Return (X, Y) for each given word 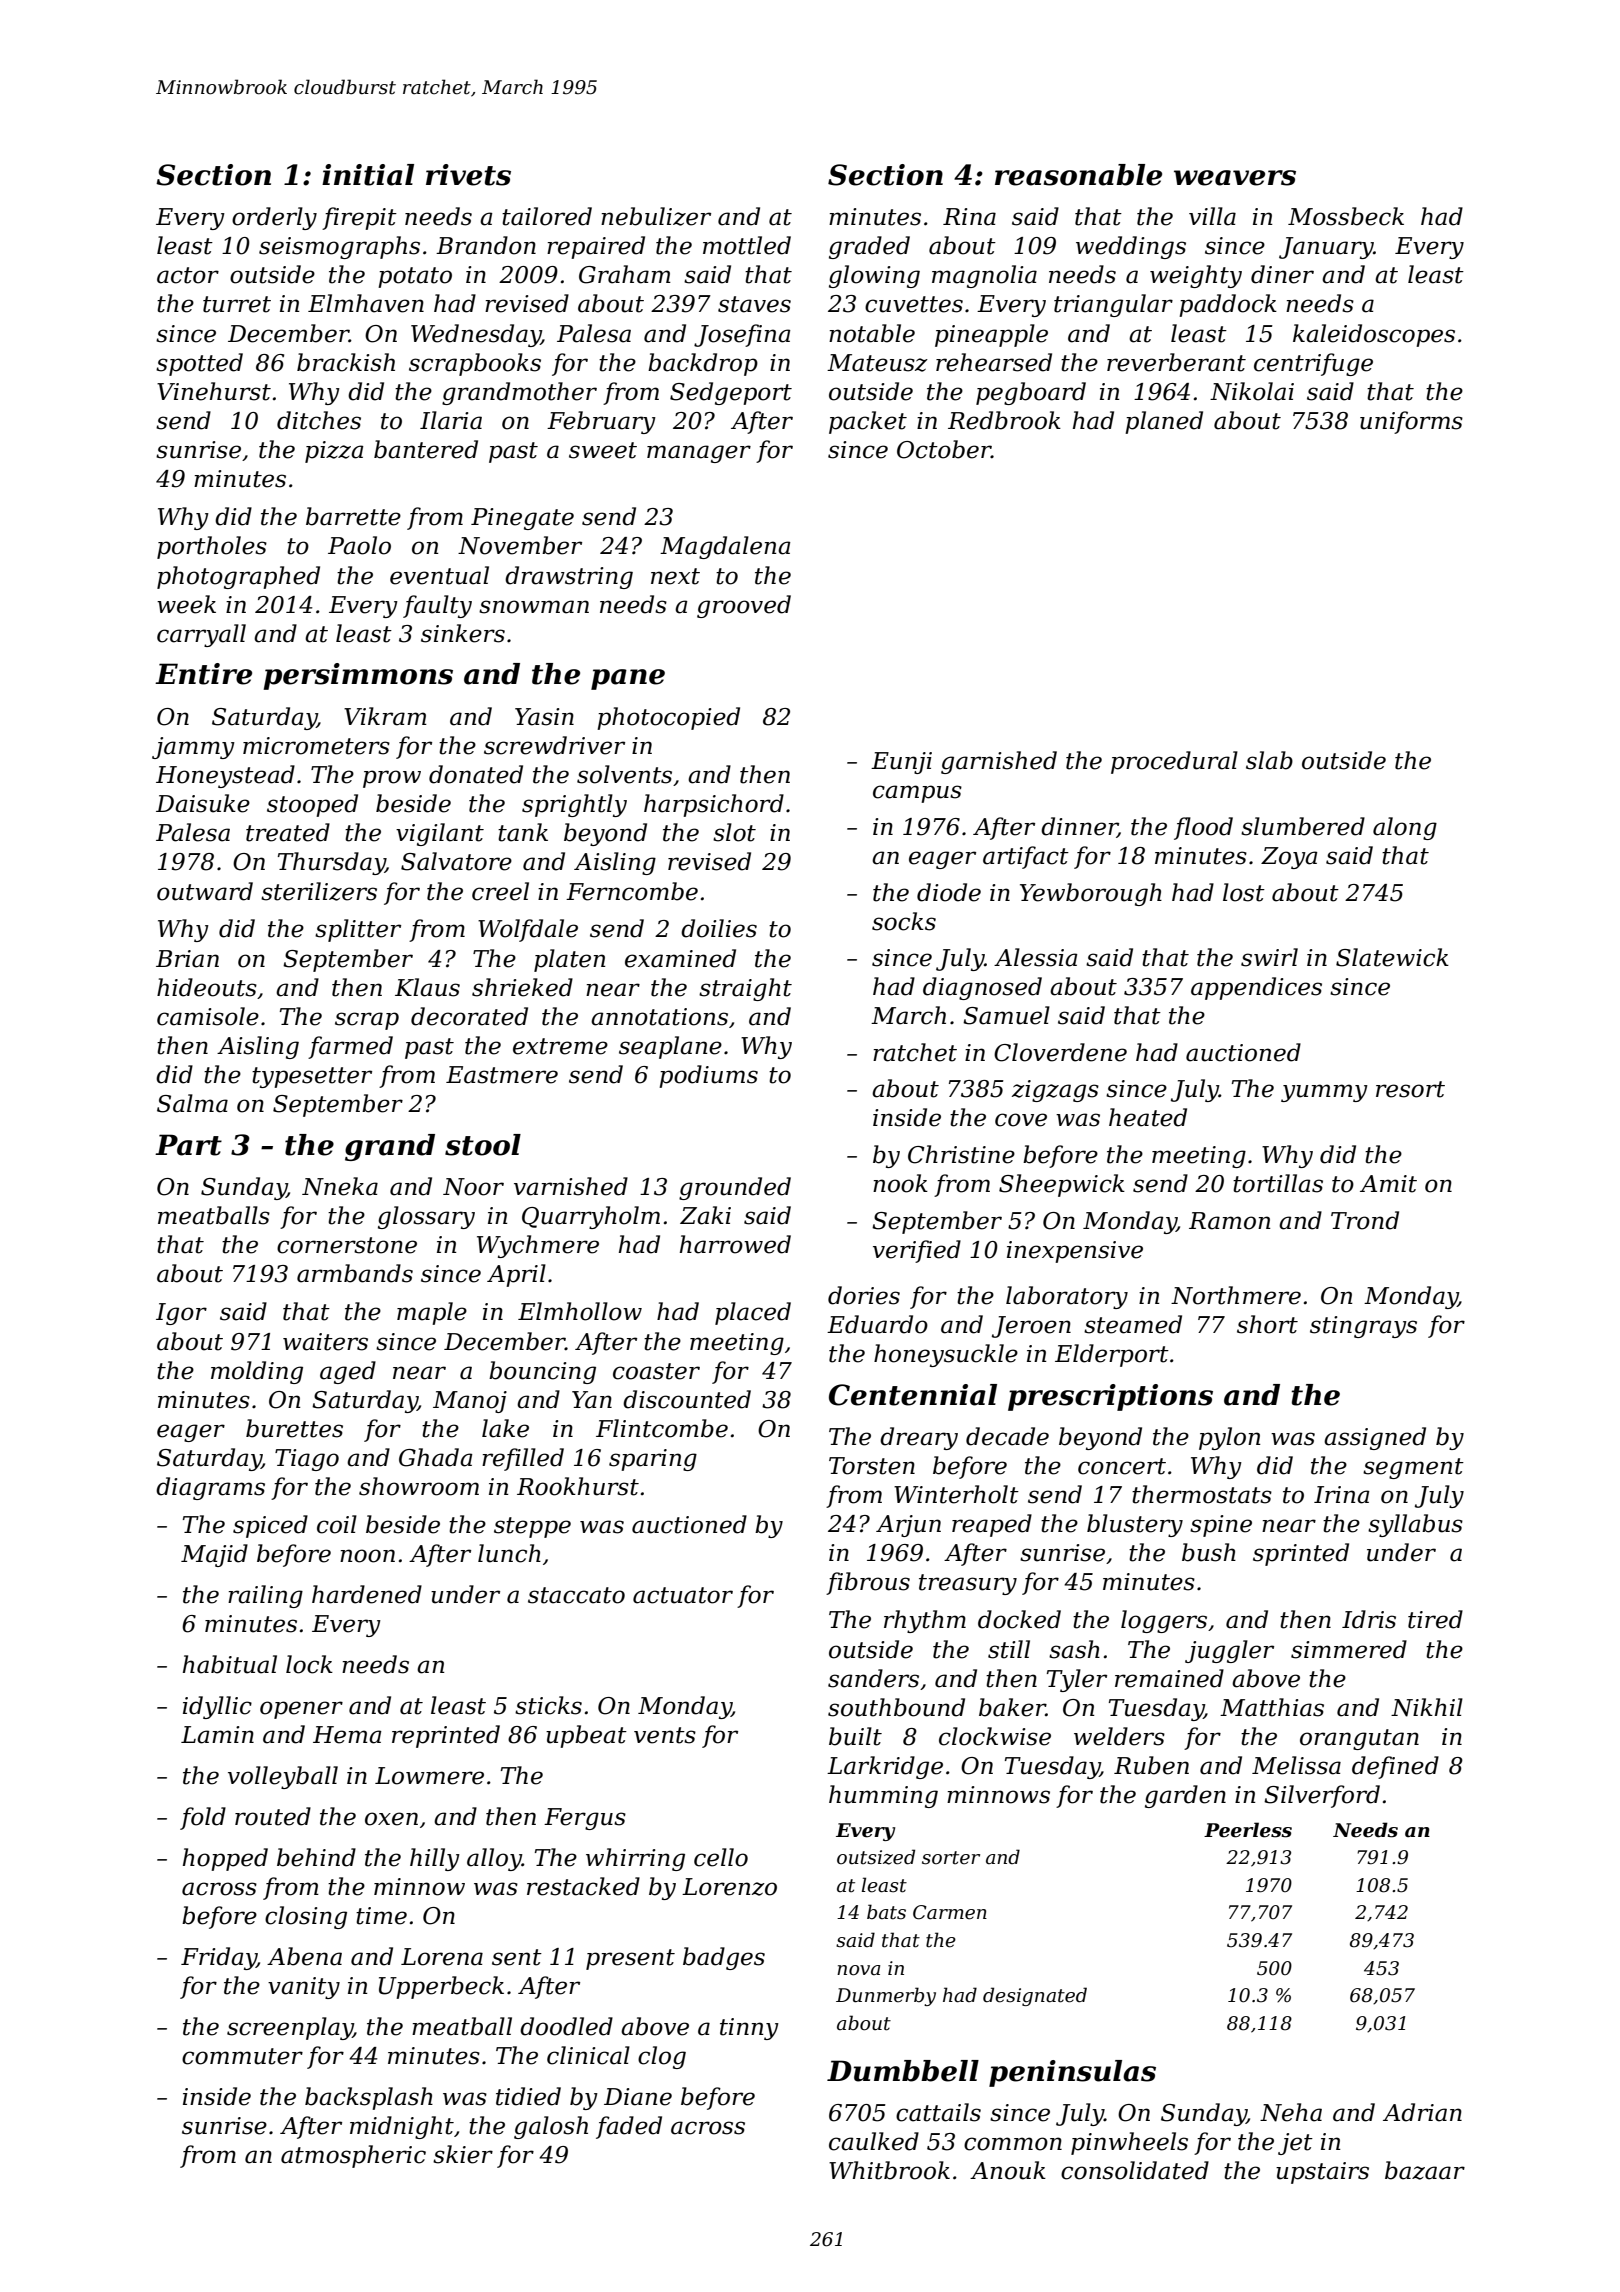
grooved (744, 606)
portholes (212, 547)
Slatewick (1392, 957)
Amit (1388, 1184)
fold (203, 1818)
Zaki (705, 1215)
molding (257, 1372)
